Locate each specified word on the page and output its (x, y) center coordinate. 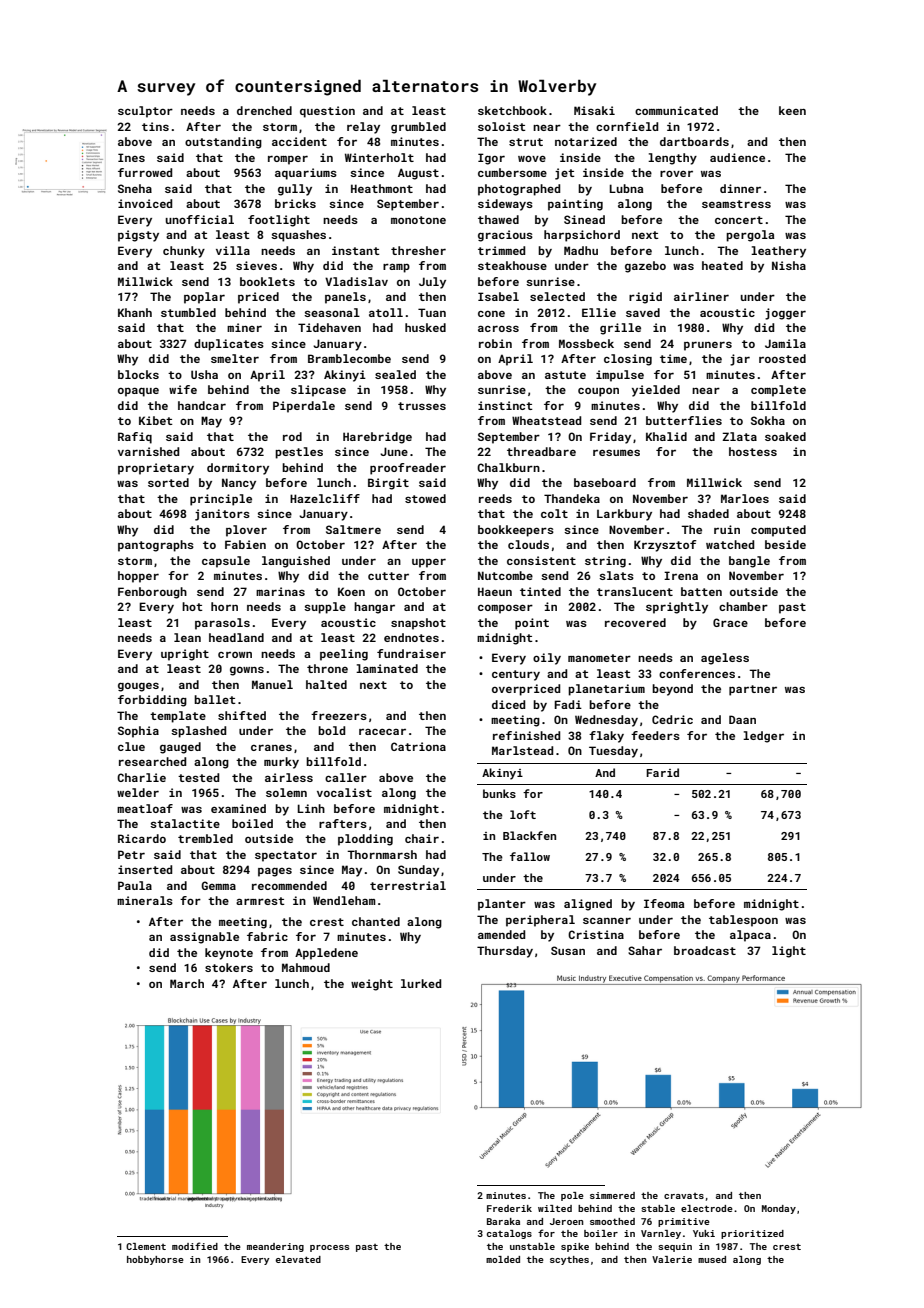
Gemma (218, 885)
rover (676, 173)
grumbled (418, 128)
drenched (264, 110)
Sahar (645, 950)
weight (372, 985)
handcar (202, 405)
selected (557, 296)
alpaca (750, 936)
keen (792, 110)
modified (195, 1246)
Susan (568, 950)
